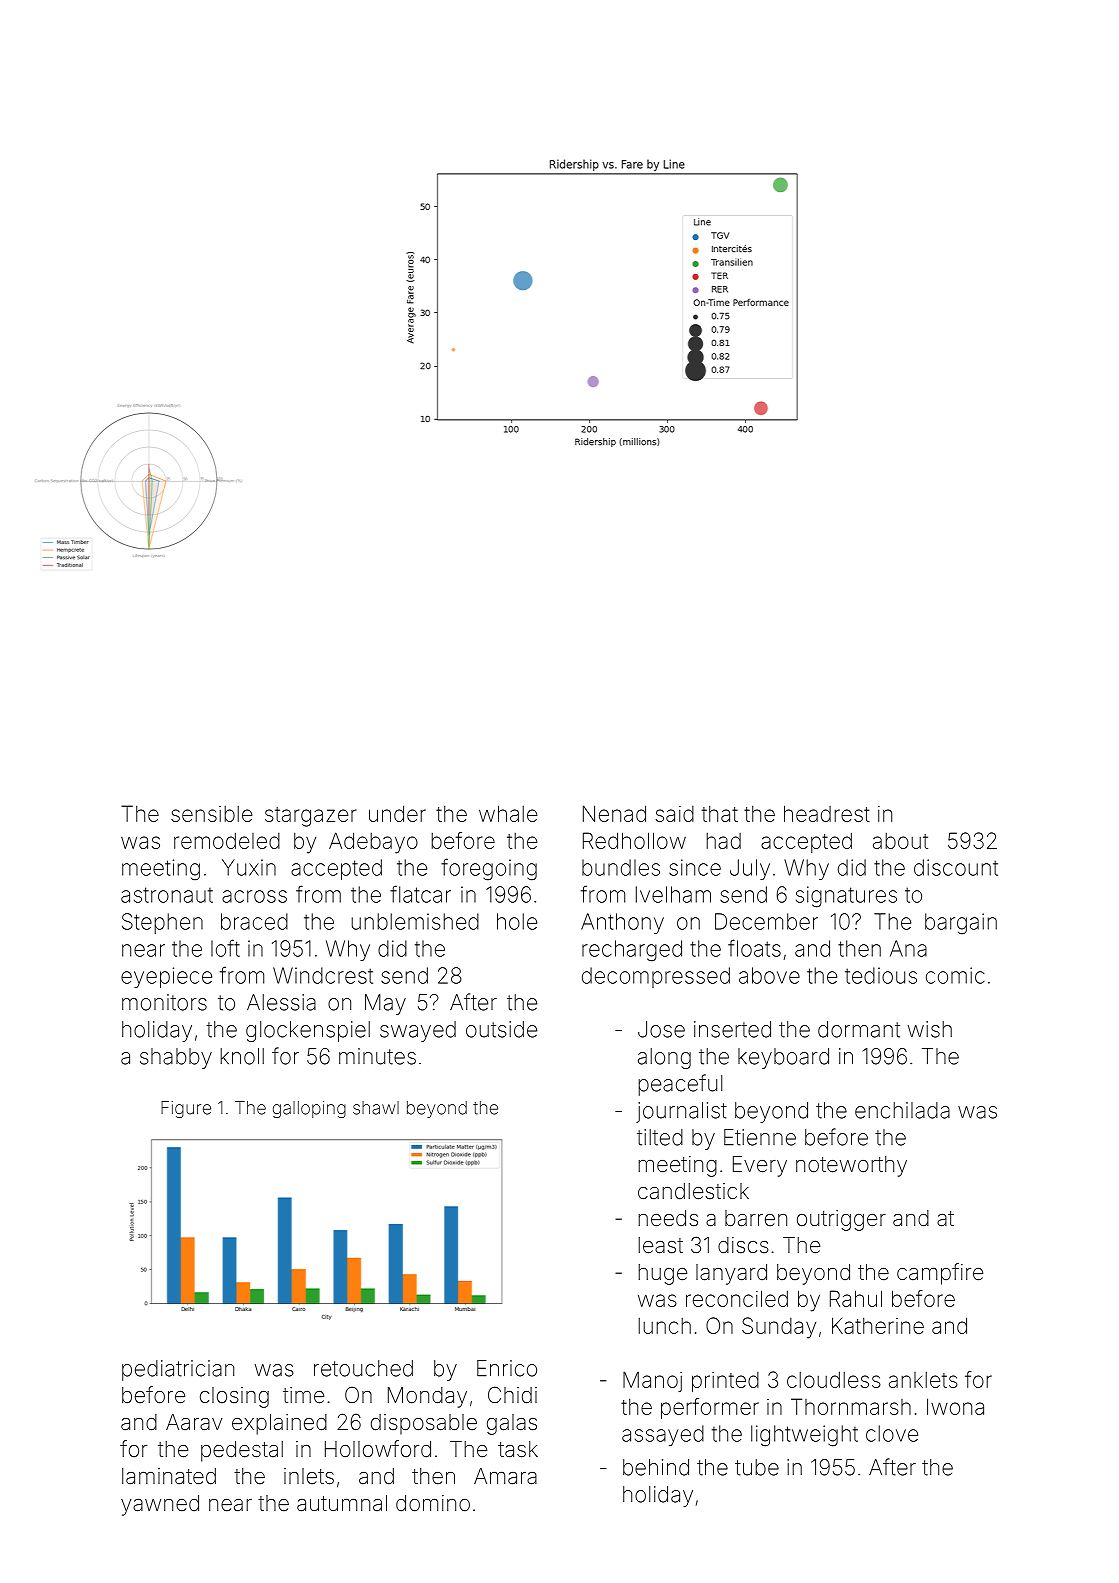 The width and height of the page is (1119, 1583). Describe the element at coordinates (507, 1368) in the page. I see `Enrico` at that location.
